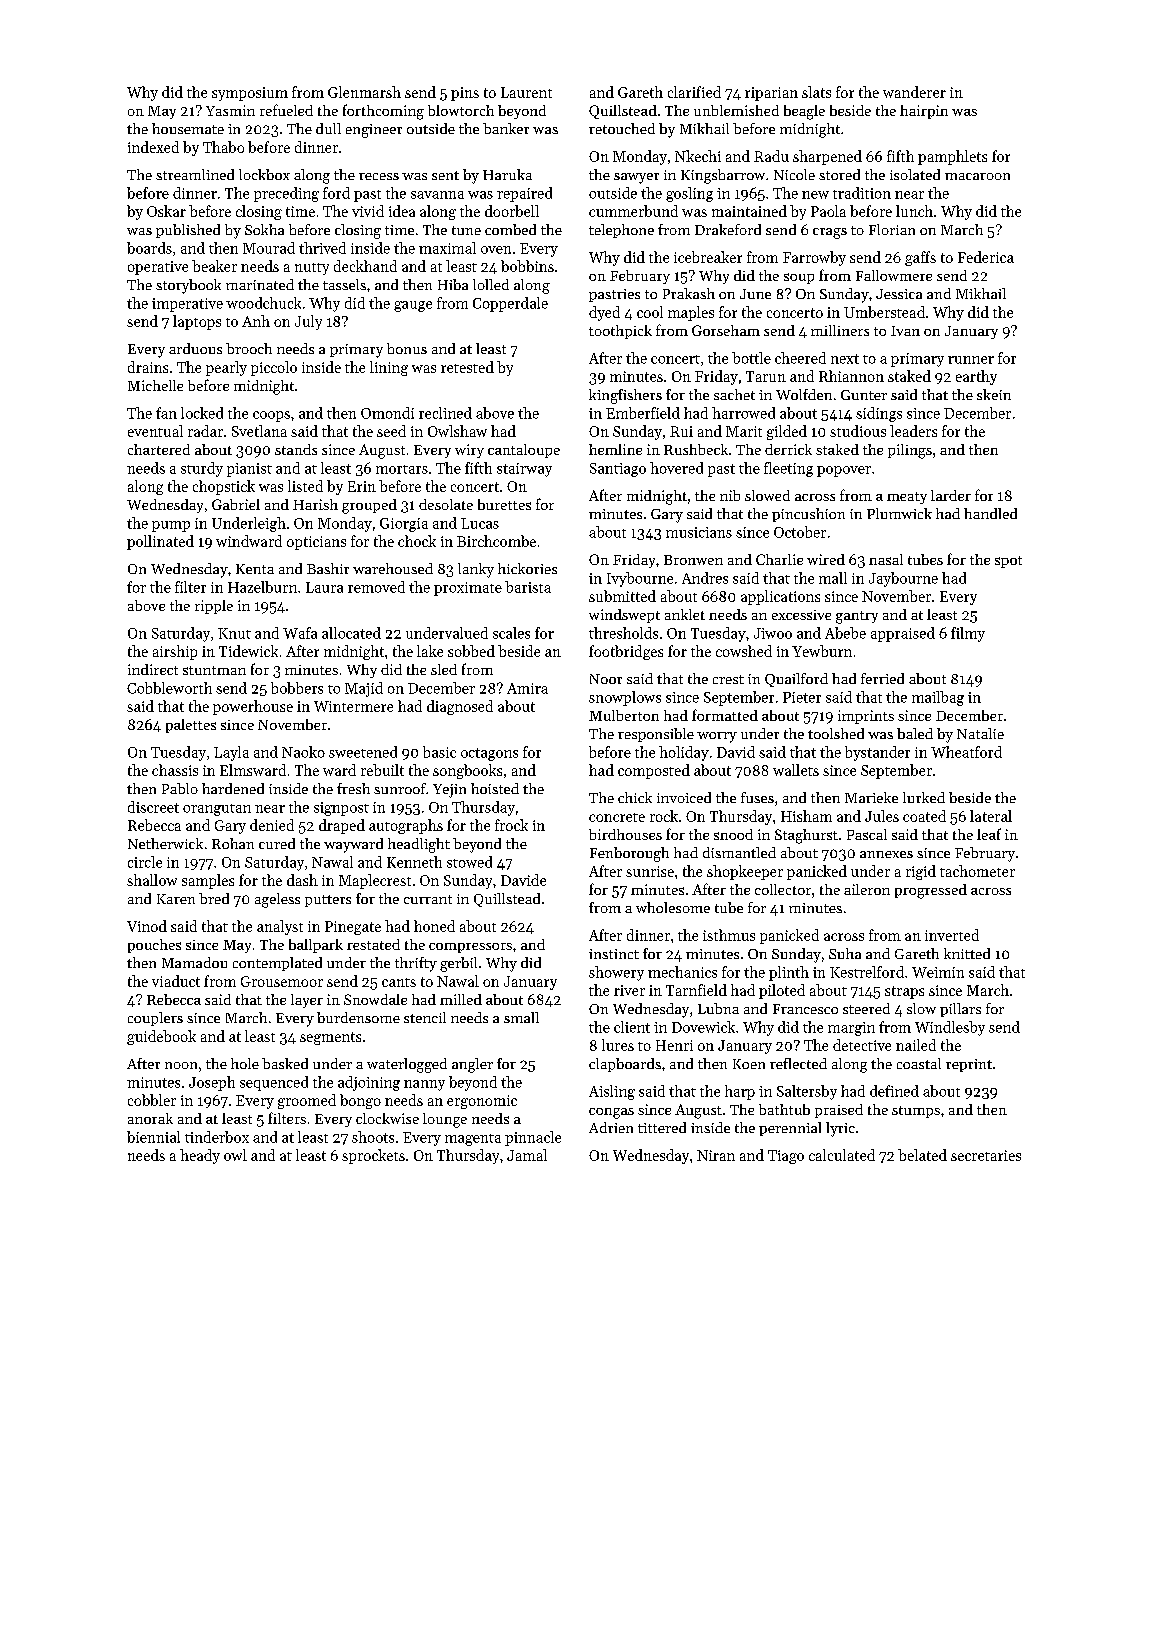  I want to click on pamphlets, so click(952, 157).
